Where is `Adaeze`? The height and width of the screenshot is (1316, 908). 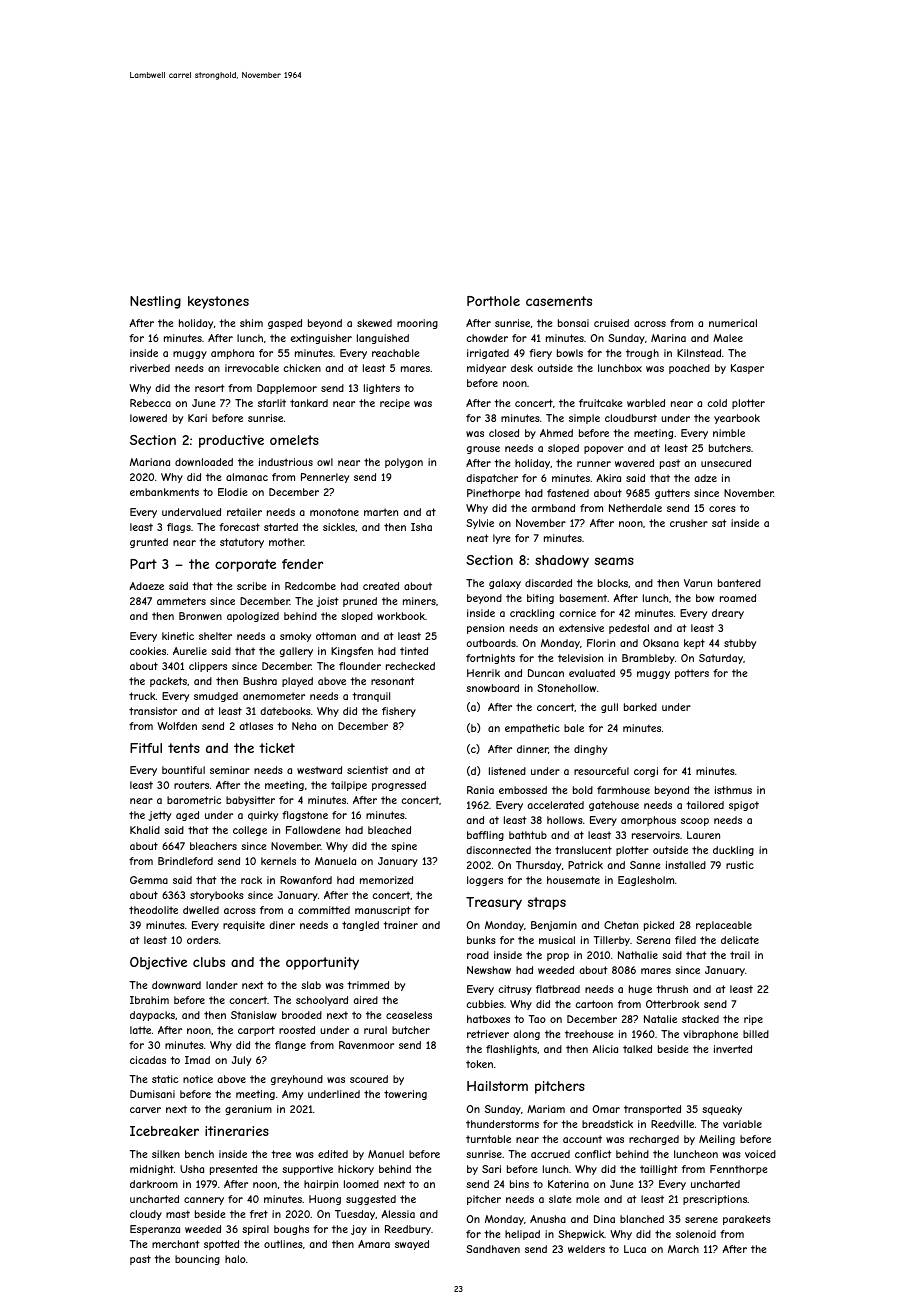 Adaeze is located at coordinates (146, 586).
